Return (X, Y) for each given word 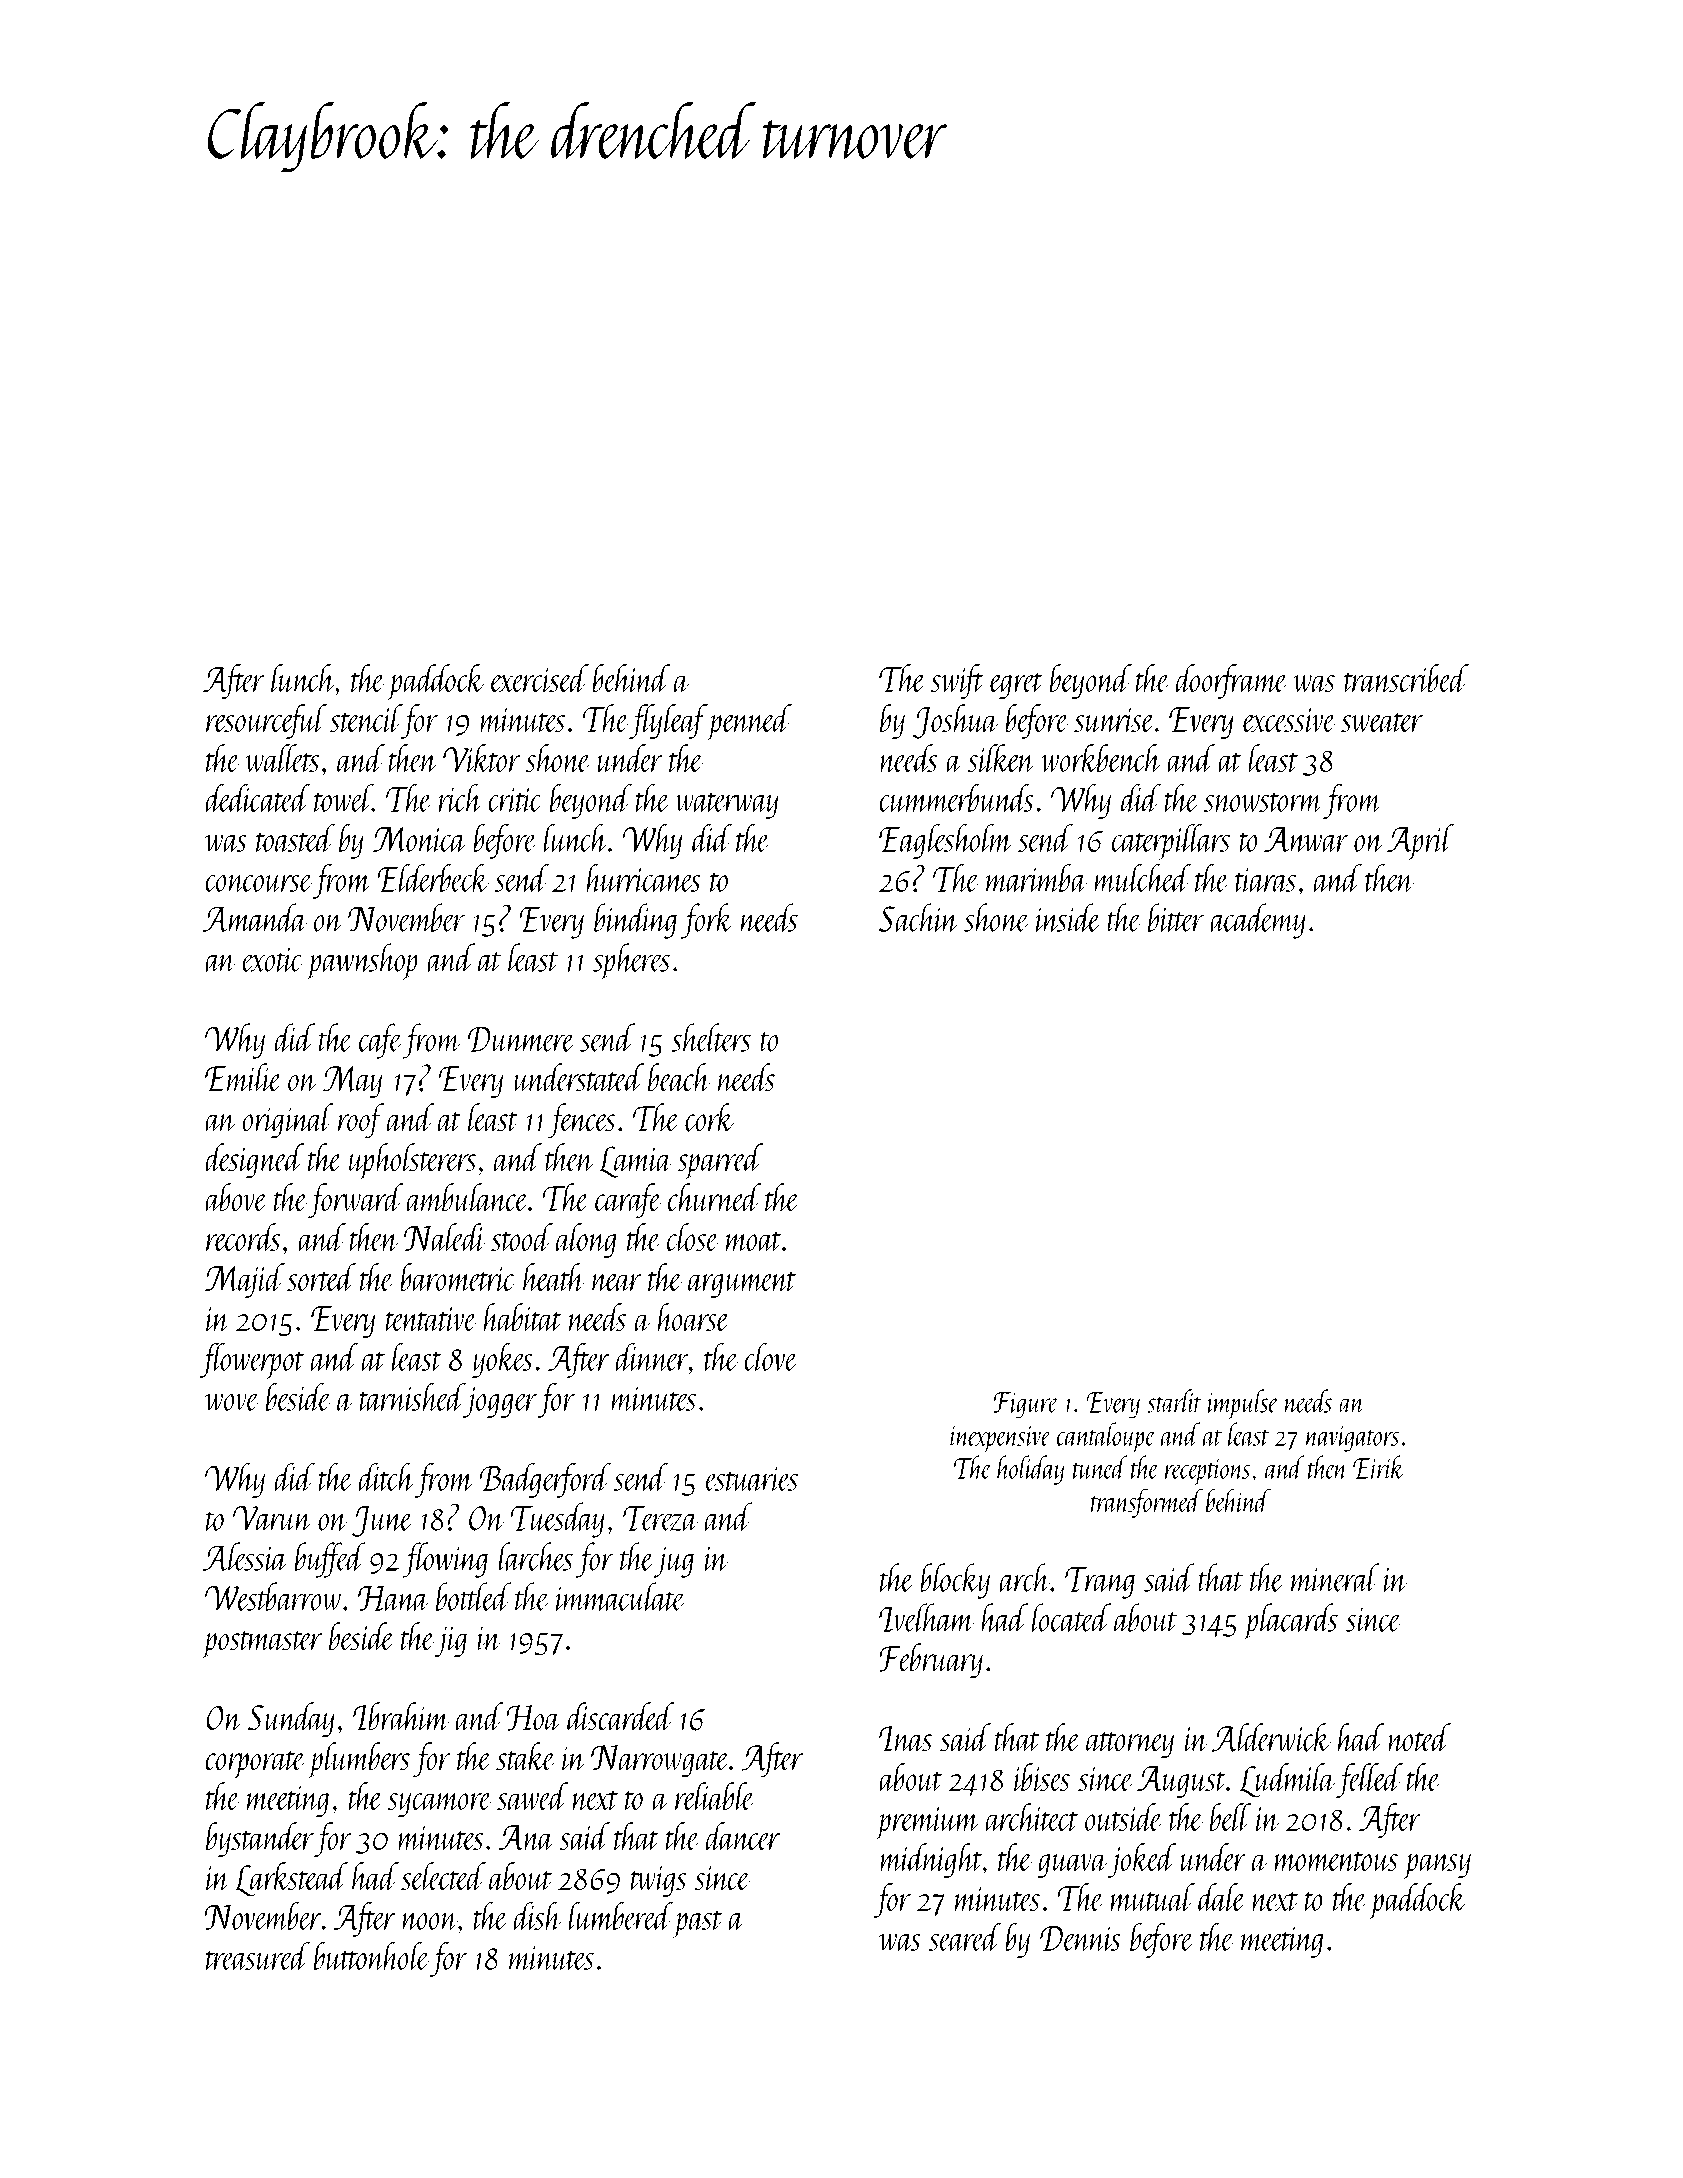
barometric (458, 1277)
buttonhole (371, 1955)
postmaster (262, 1645)
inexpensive (1001, 1439)
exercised (540, 678)
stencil (366, 718)
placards (1290, 1621)
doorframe (1232, 681)
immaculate (620, 1596)
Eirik (1379, 1467)
